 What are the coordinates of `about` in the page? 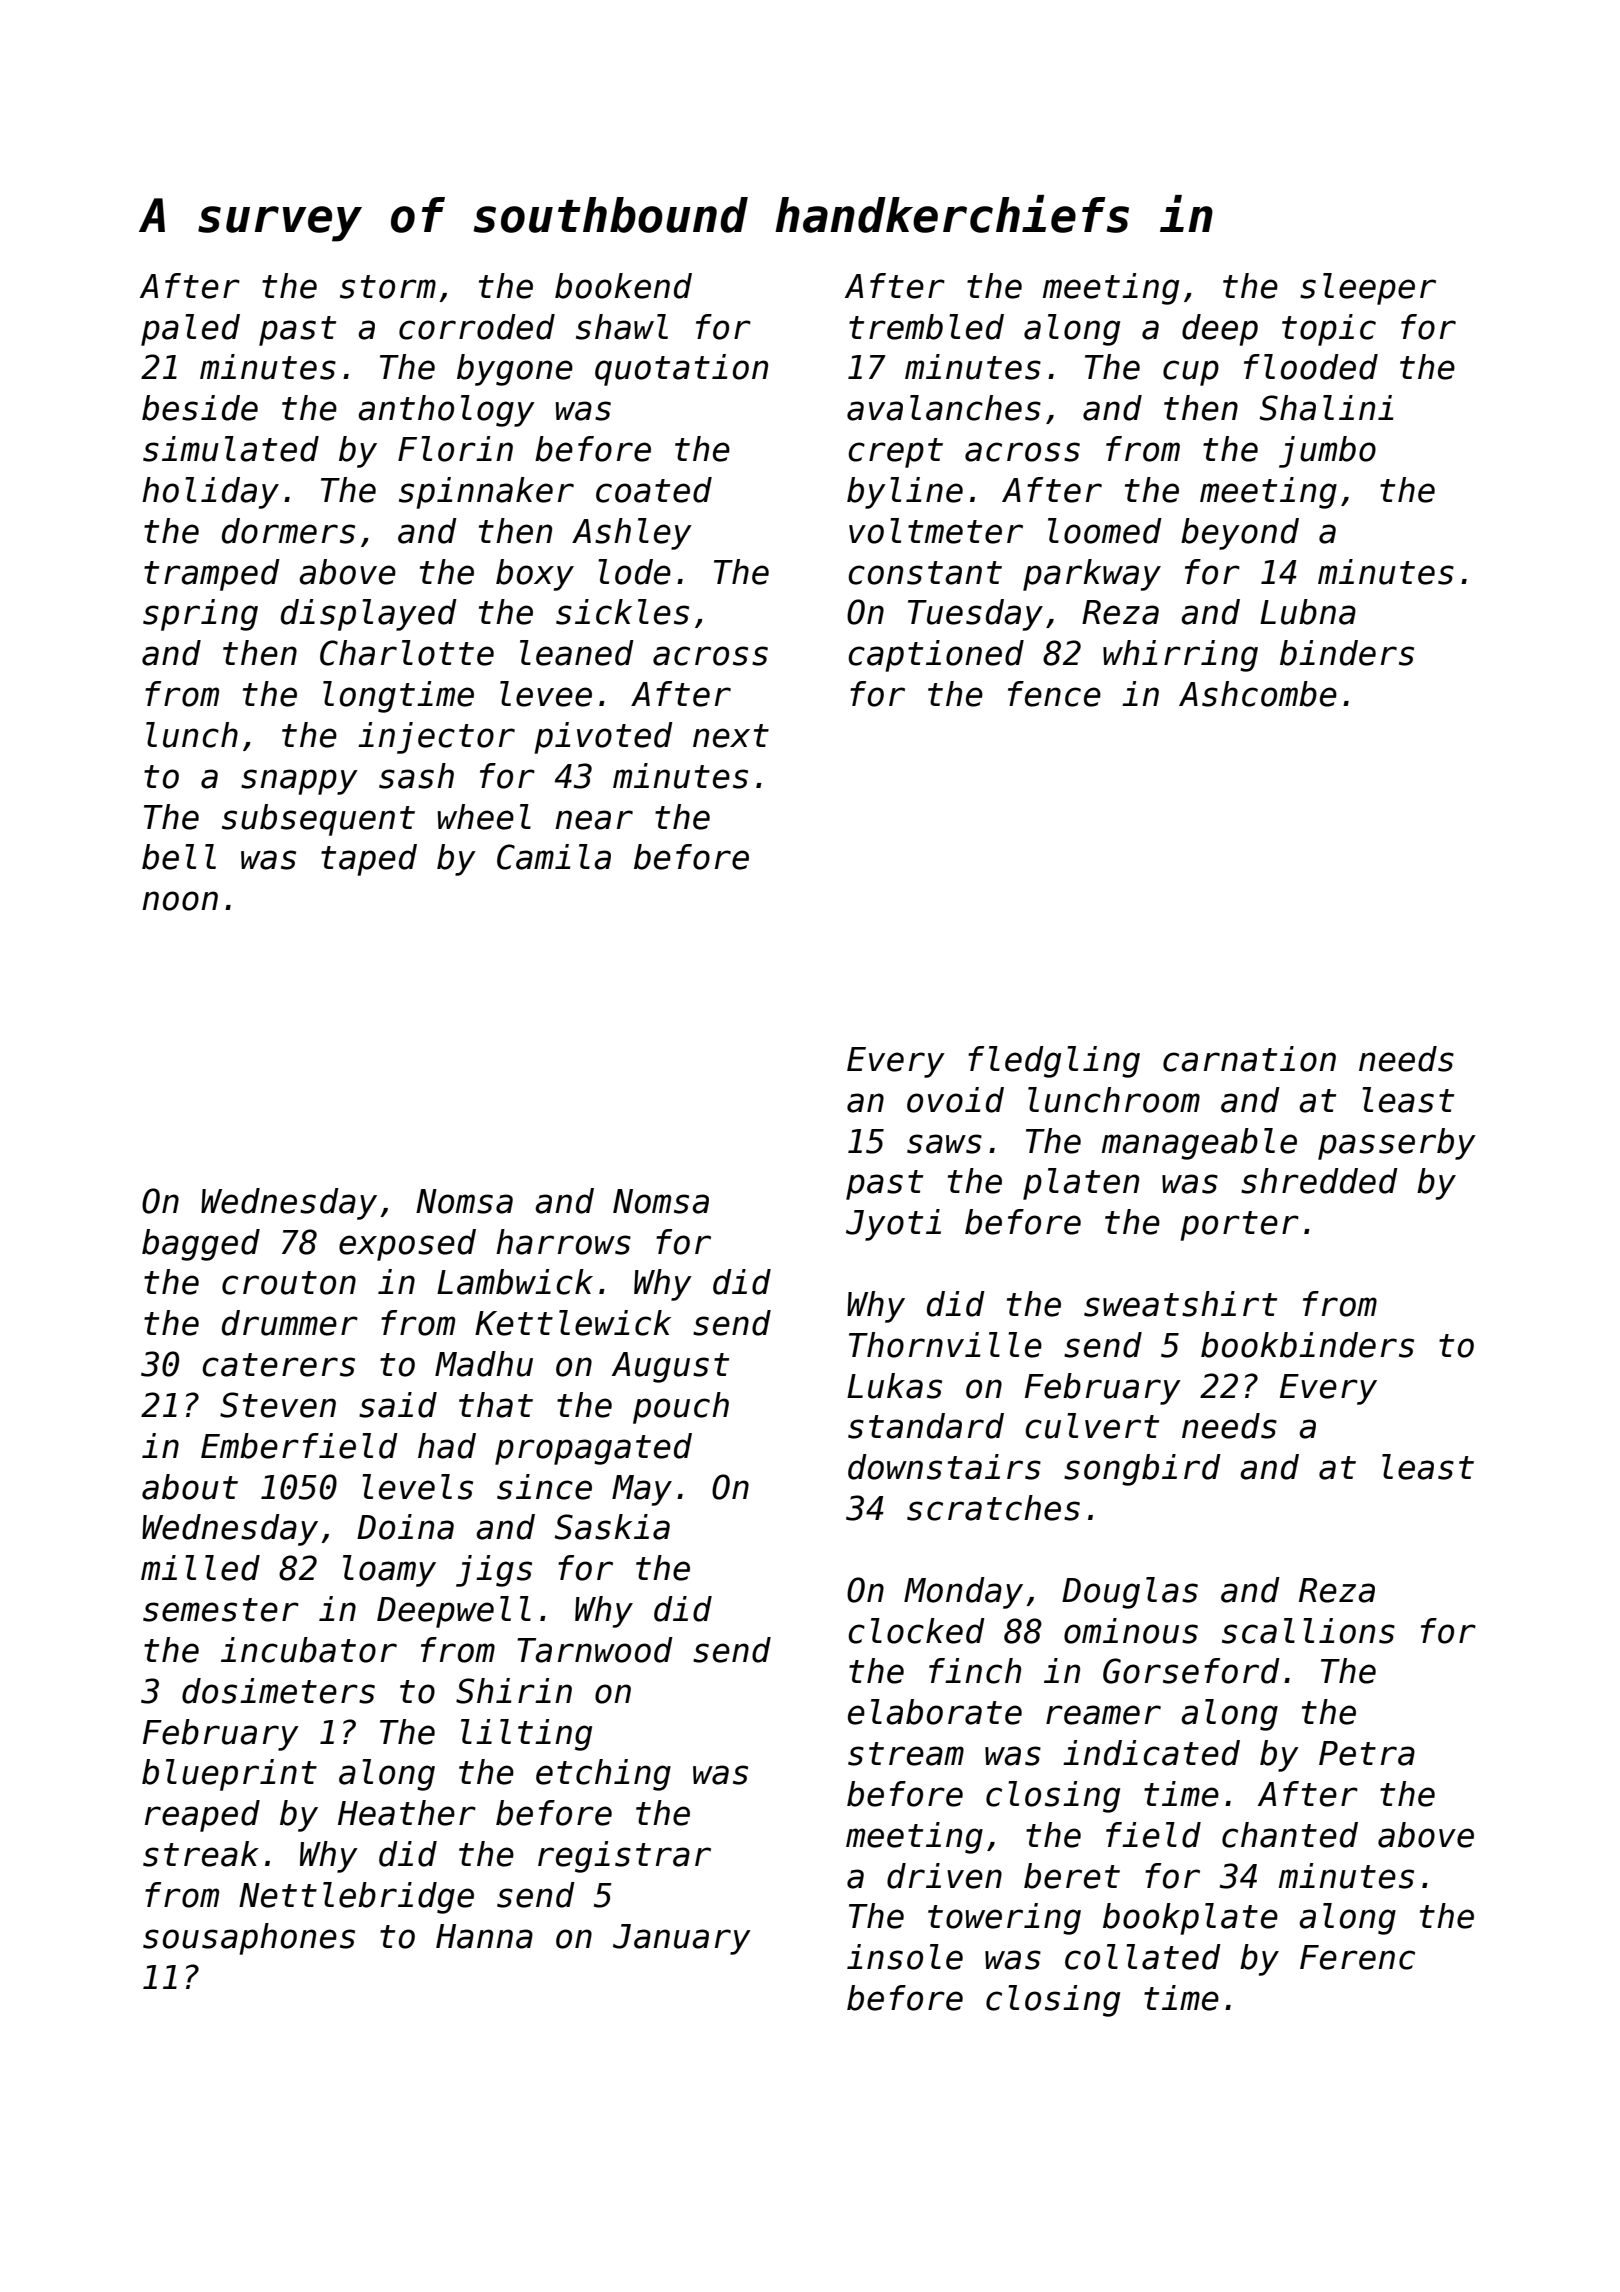 It's located at (190, 1487).
